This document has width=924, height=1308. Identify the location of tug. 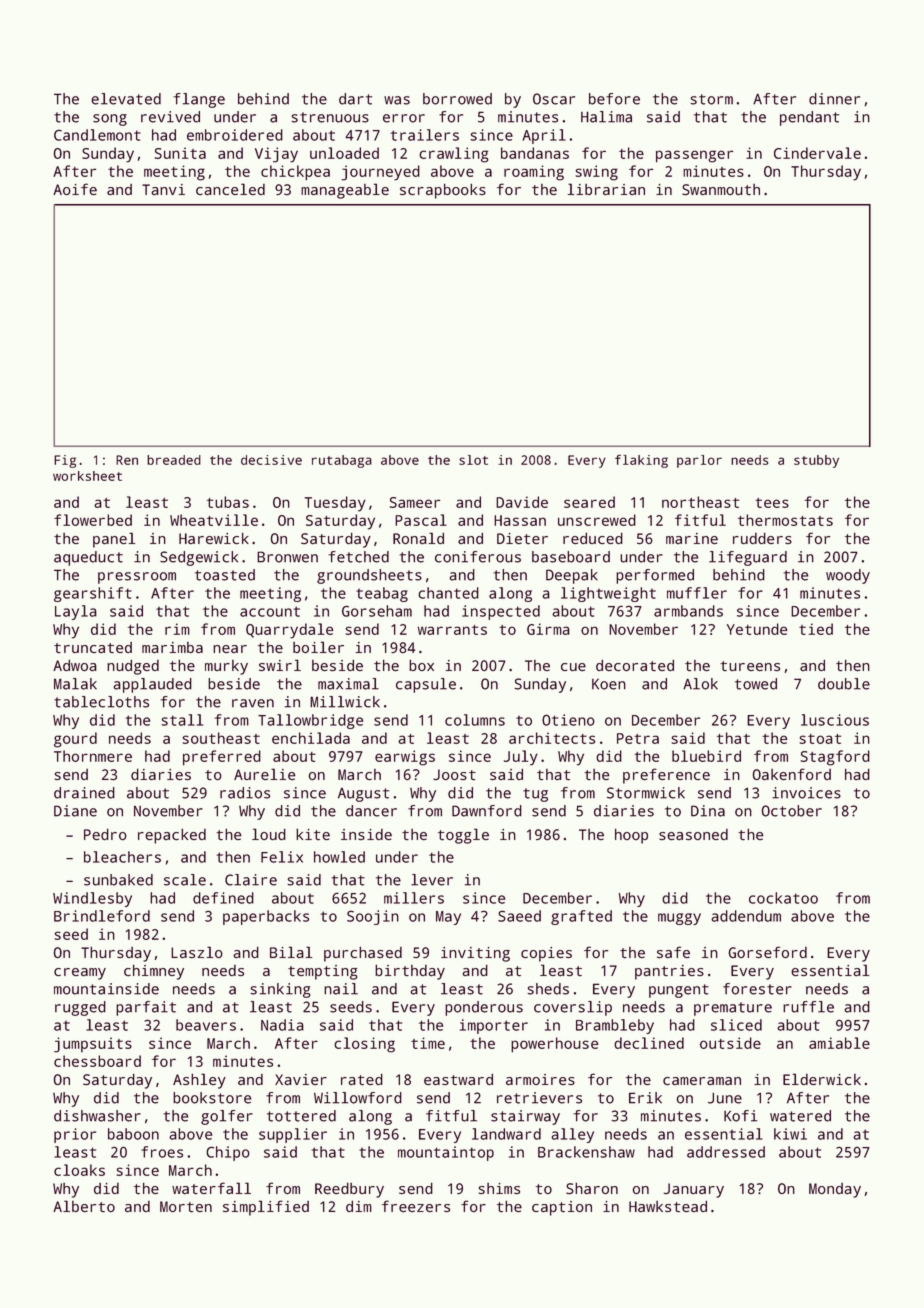
(535, 795).
